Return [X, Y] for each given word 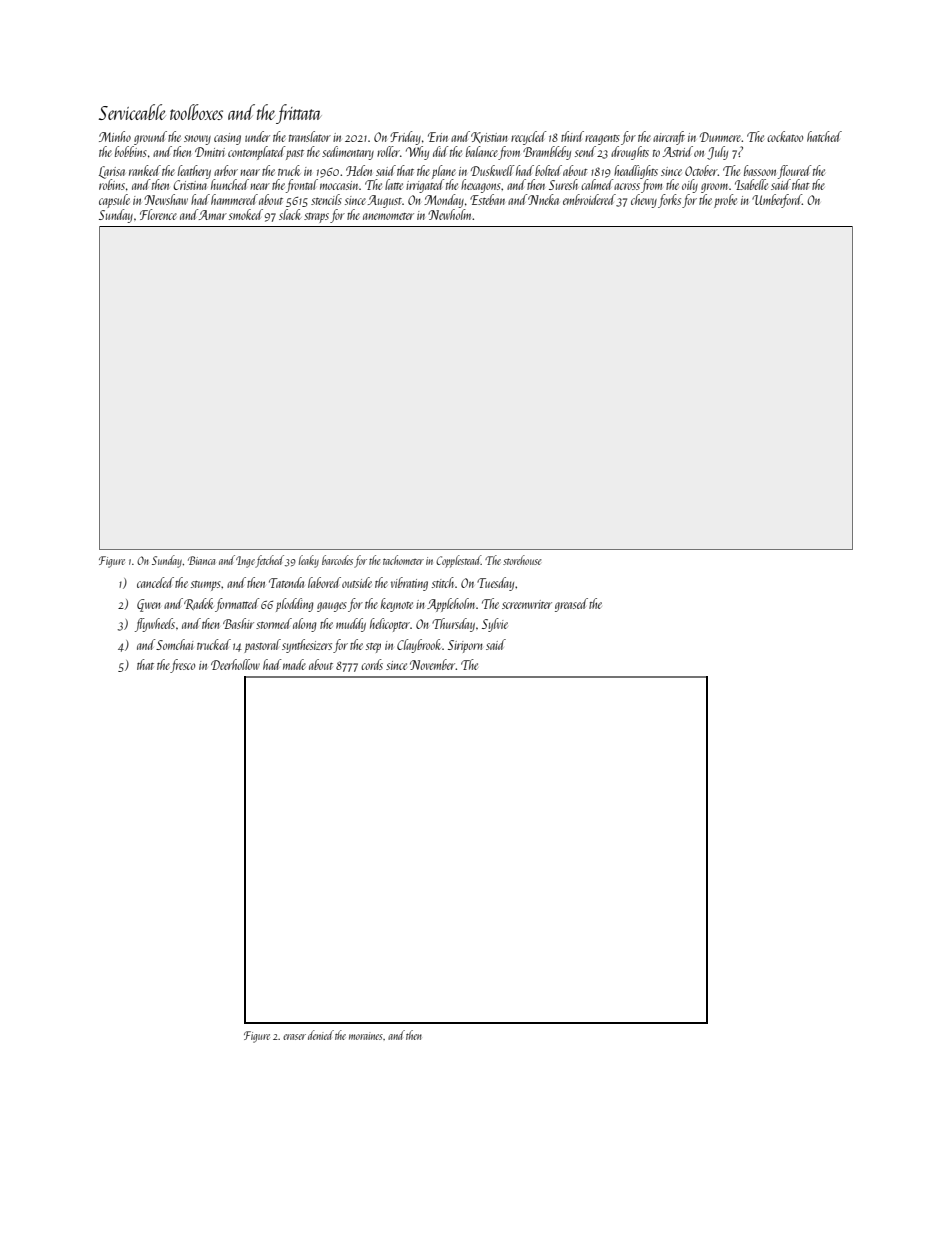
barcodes [337, 560]
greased [571, 605]
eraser [294, 1037]
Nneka [543, 199]
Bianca [201, 560]
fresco [182, 666]
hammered [234, 199]
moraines [366, 1036]
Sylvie [495, 625]
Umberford [777, 201]
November [433, 664]
